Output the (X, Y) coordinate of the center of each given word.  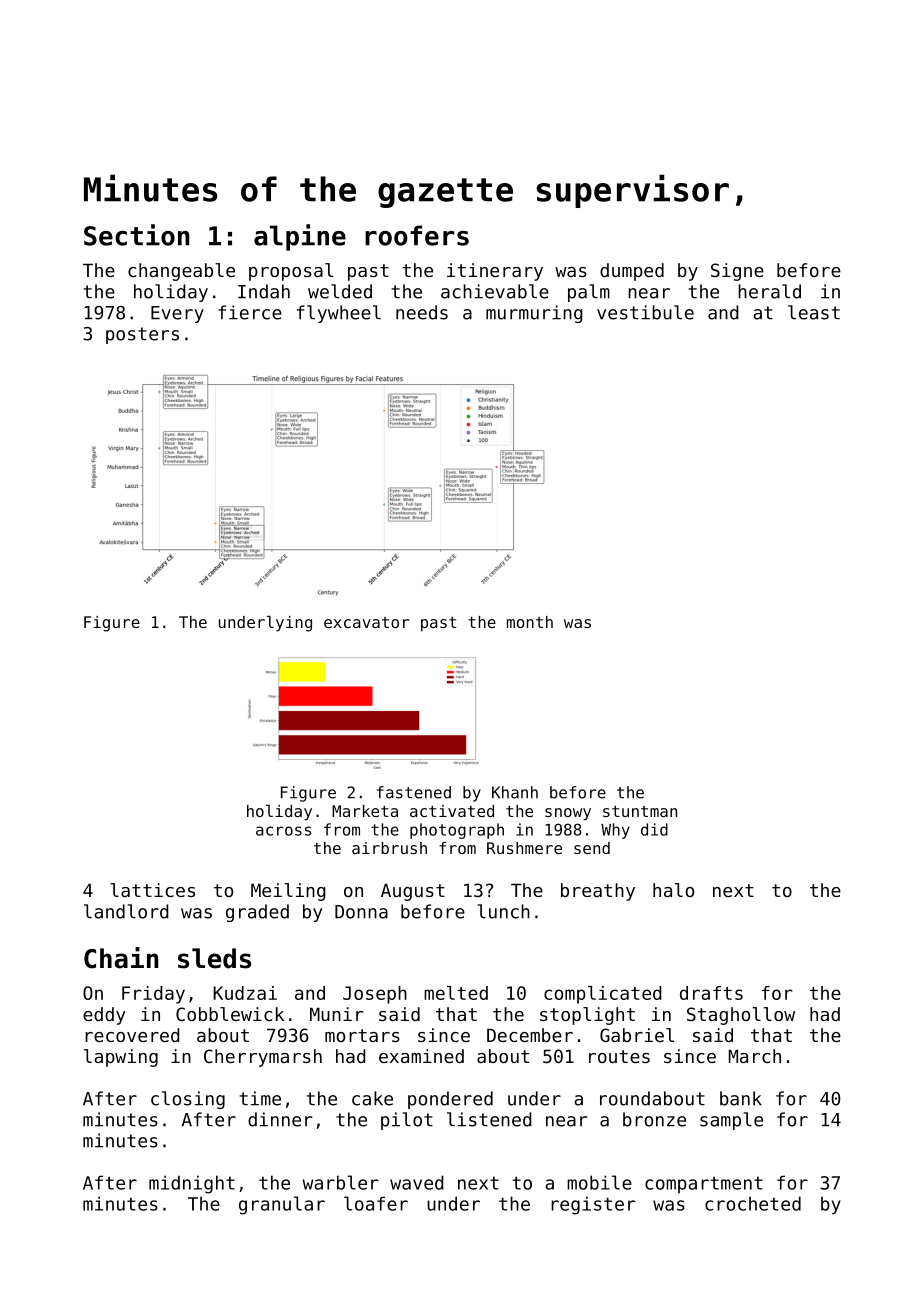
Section (136, 235)
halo (673, 890)
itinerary (495, 272)
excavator (367, 622)
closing (188, 1100)
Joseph (375, 995)
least (814, 312)
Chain (121, 958)
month (530, 622)
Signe (737, 272)
